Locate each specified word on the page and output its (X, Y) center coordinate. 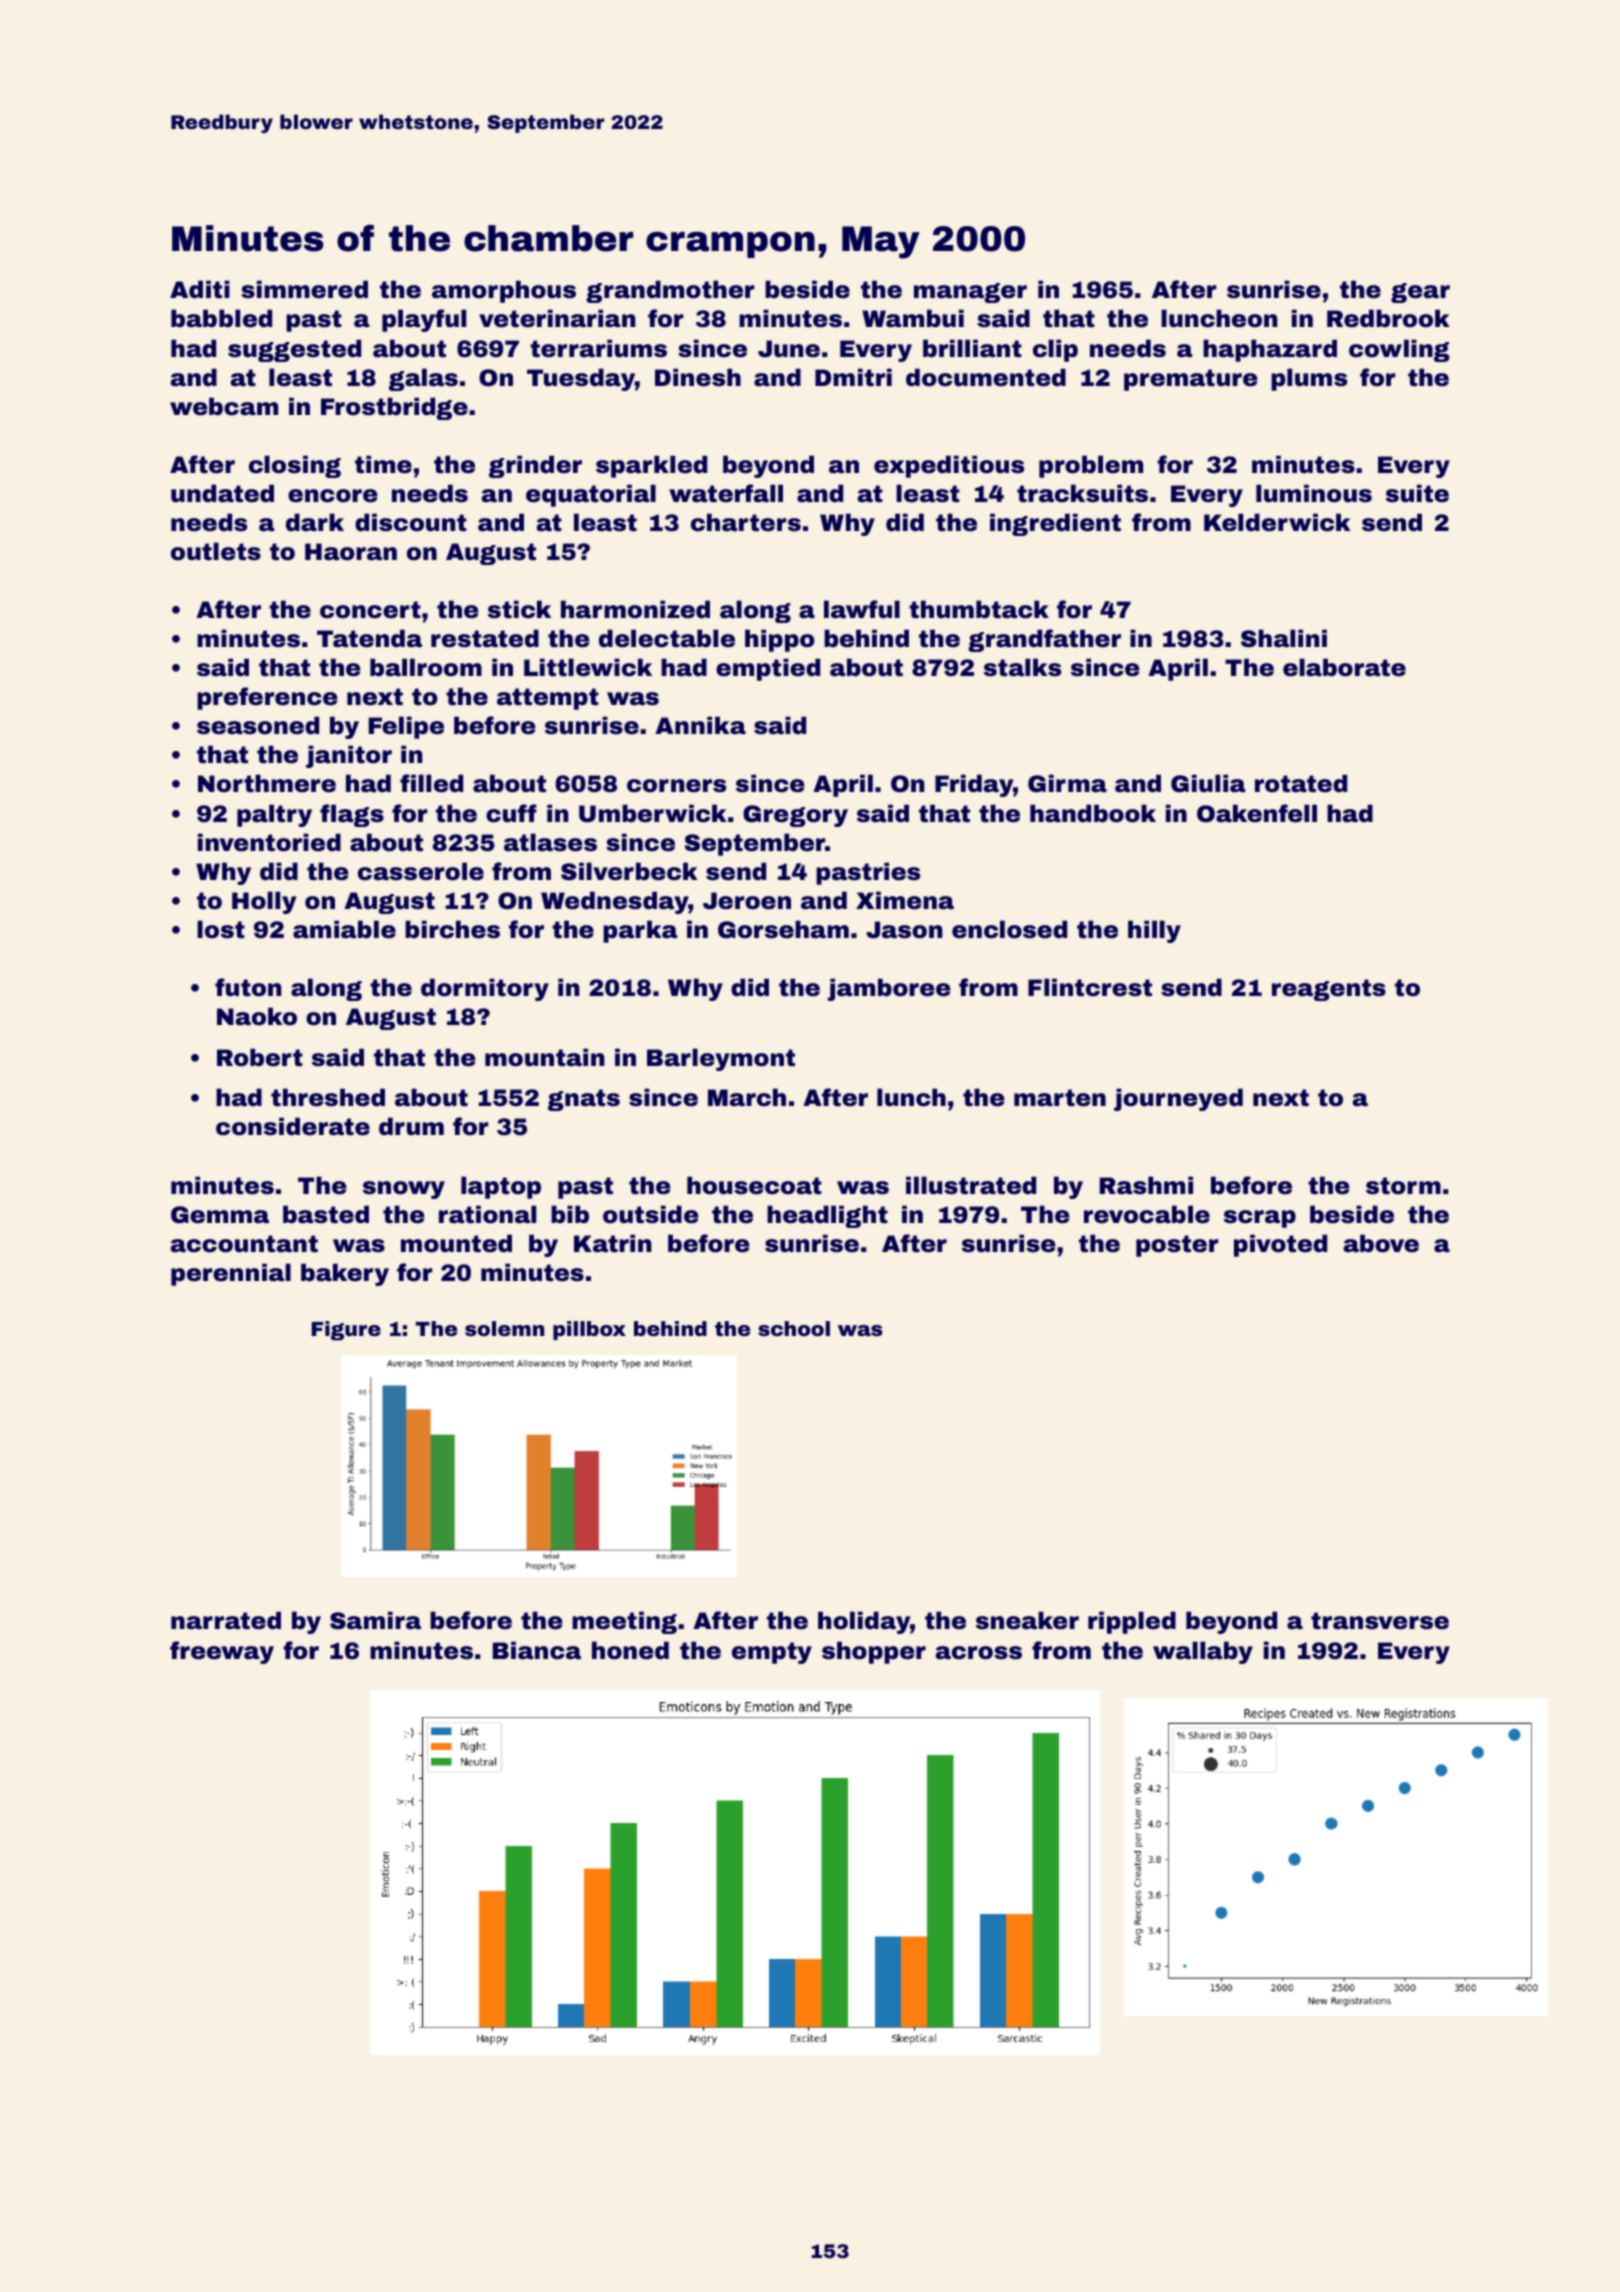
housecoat (754, 1185)
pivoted (1280, 1245)
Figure (346, 1331)
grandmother (670, 291)
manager (970, 293)
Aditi (200, 289)
